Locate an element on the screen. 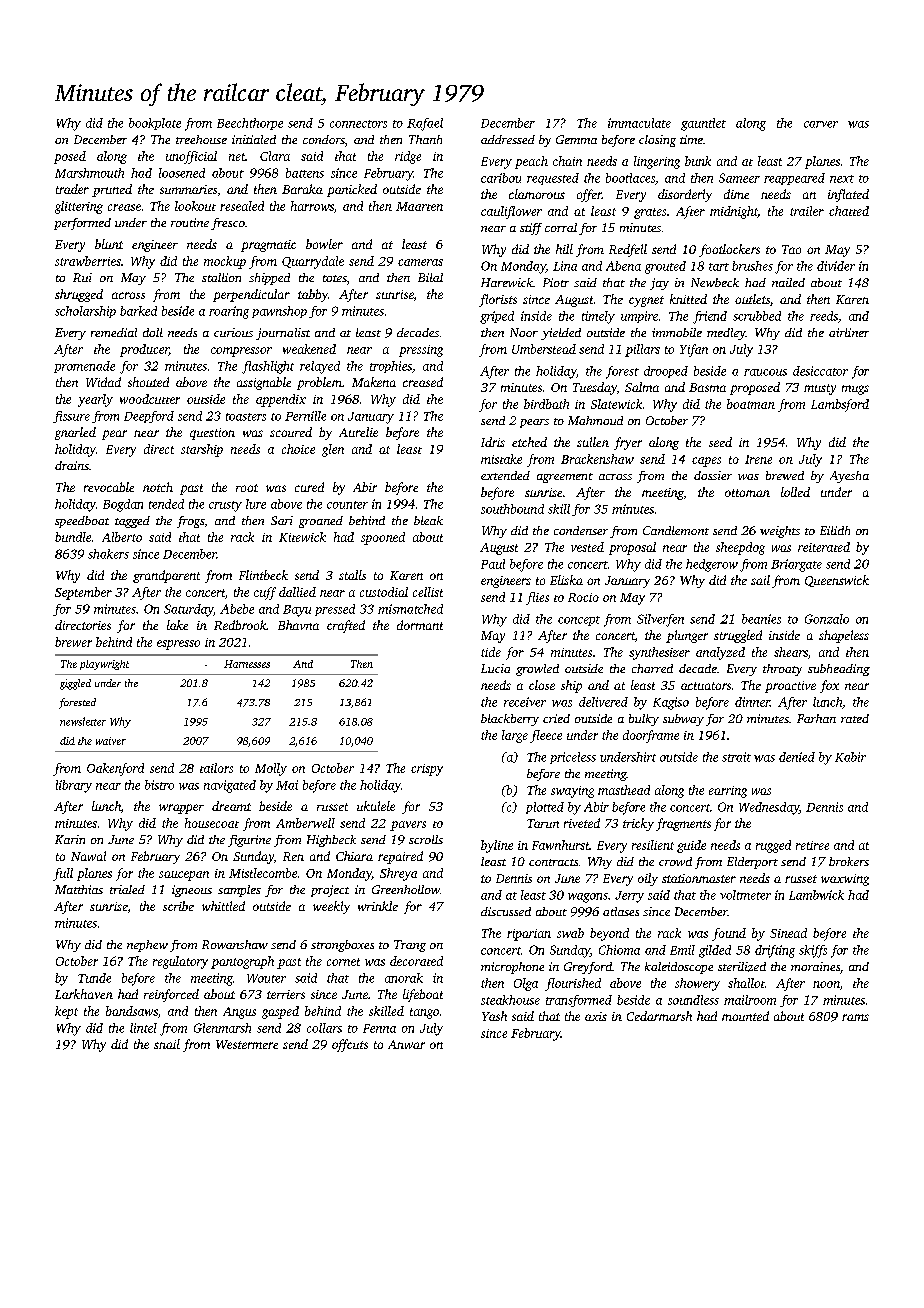  bookplate is located at coordinates (155, 124).
